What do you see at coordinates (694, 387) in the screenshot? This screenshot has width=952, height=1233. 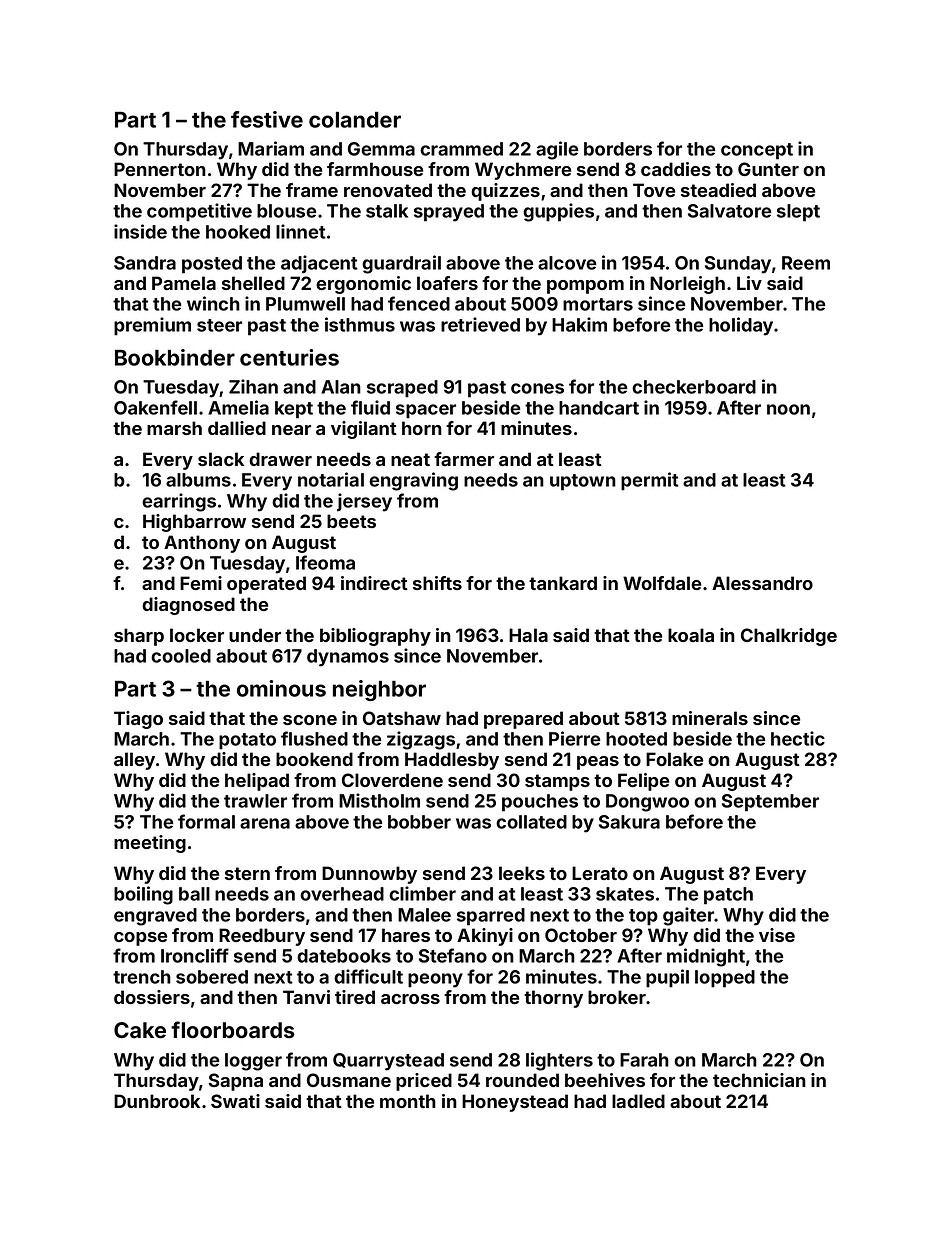 I see `checkerboard` at bounding box center [694, 387].
